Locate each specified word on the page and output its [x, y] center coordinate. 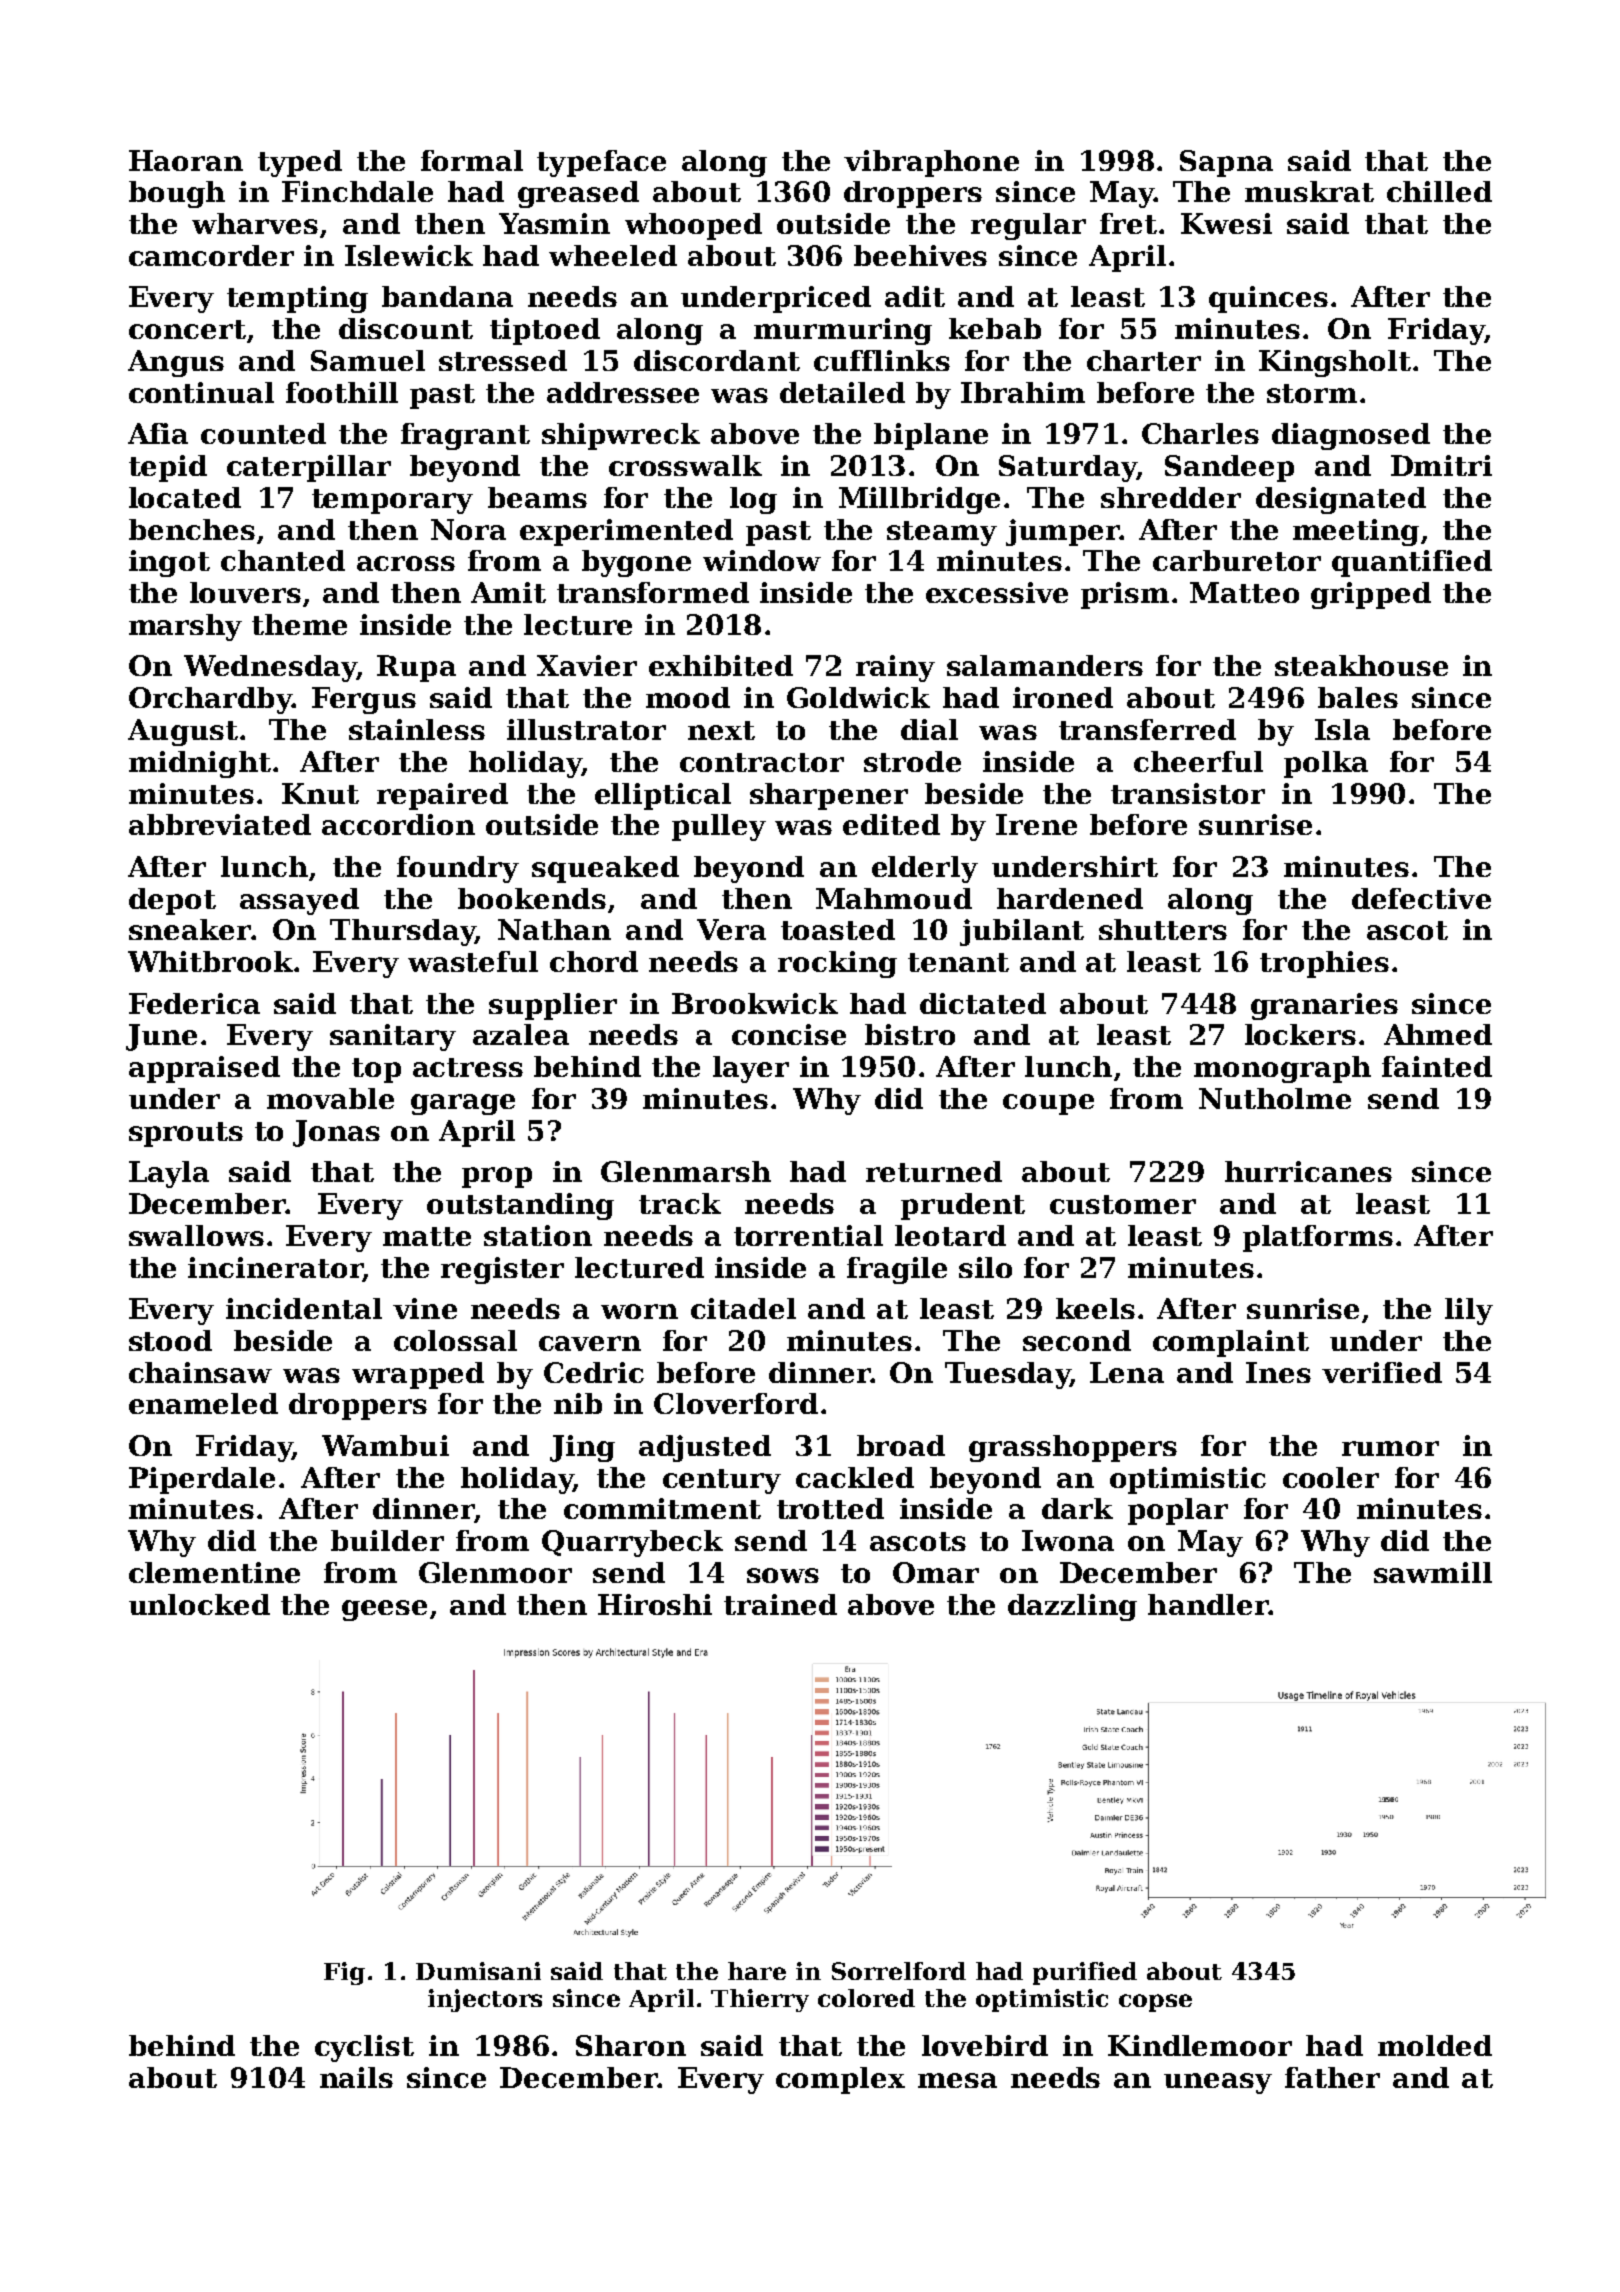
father [1332, 2077]
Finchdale [357, 191]
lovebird [985, 2045]
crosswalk [685, 465]
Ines [1278, 1372]
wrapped [418, 1375]
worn [639, 1311]
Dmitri [1441, 465]
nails [356, 2077]
